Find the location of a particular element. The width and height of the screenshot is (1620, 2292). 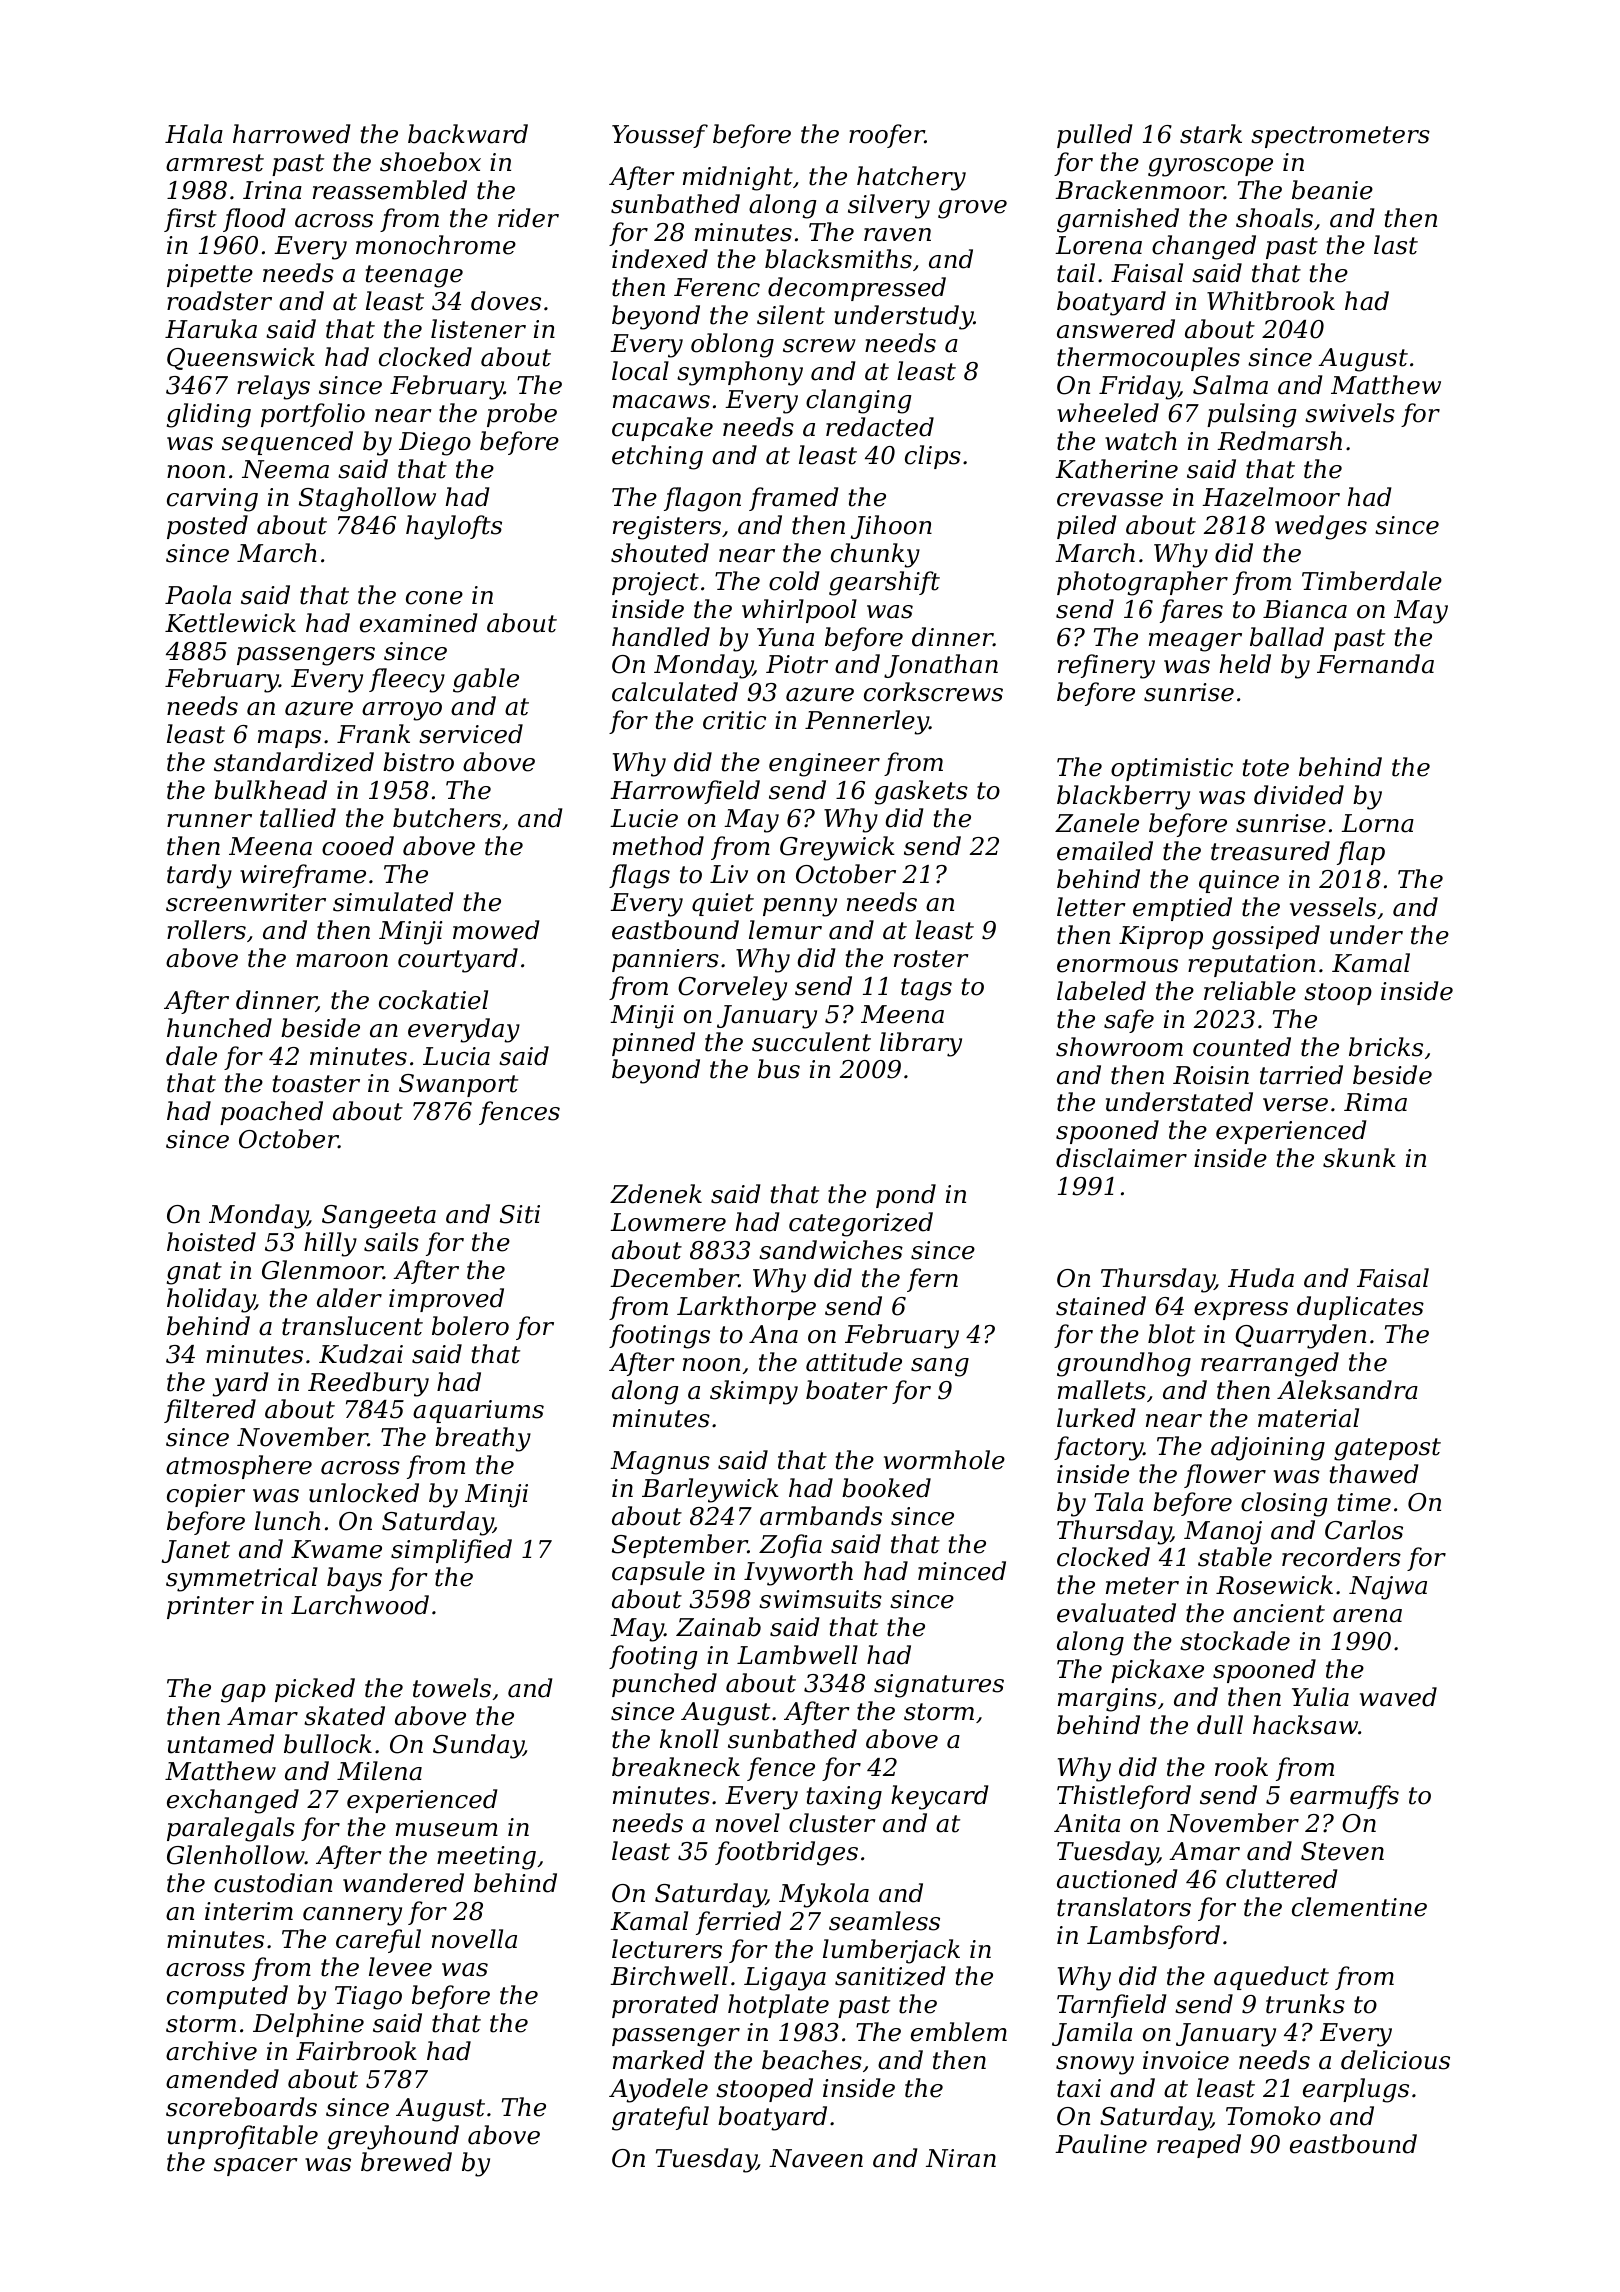

cluster is located at coordinates (832, 1823).
